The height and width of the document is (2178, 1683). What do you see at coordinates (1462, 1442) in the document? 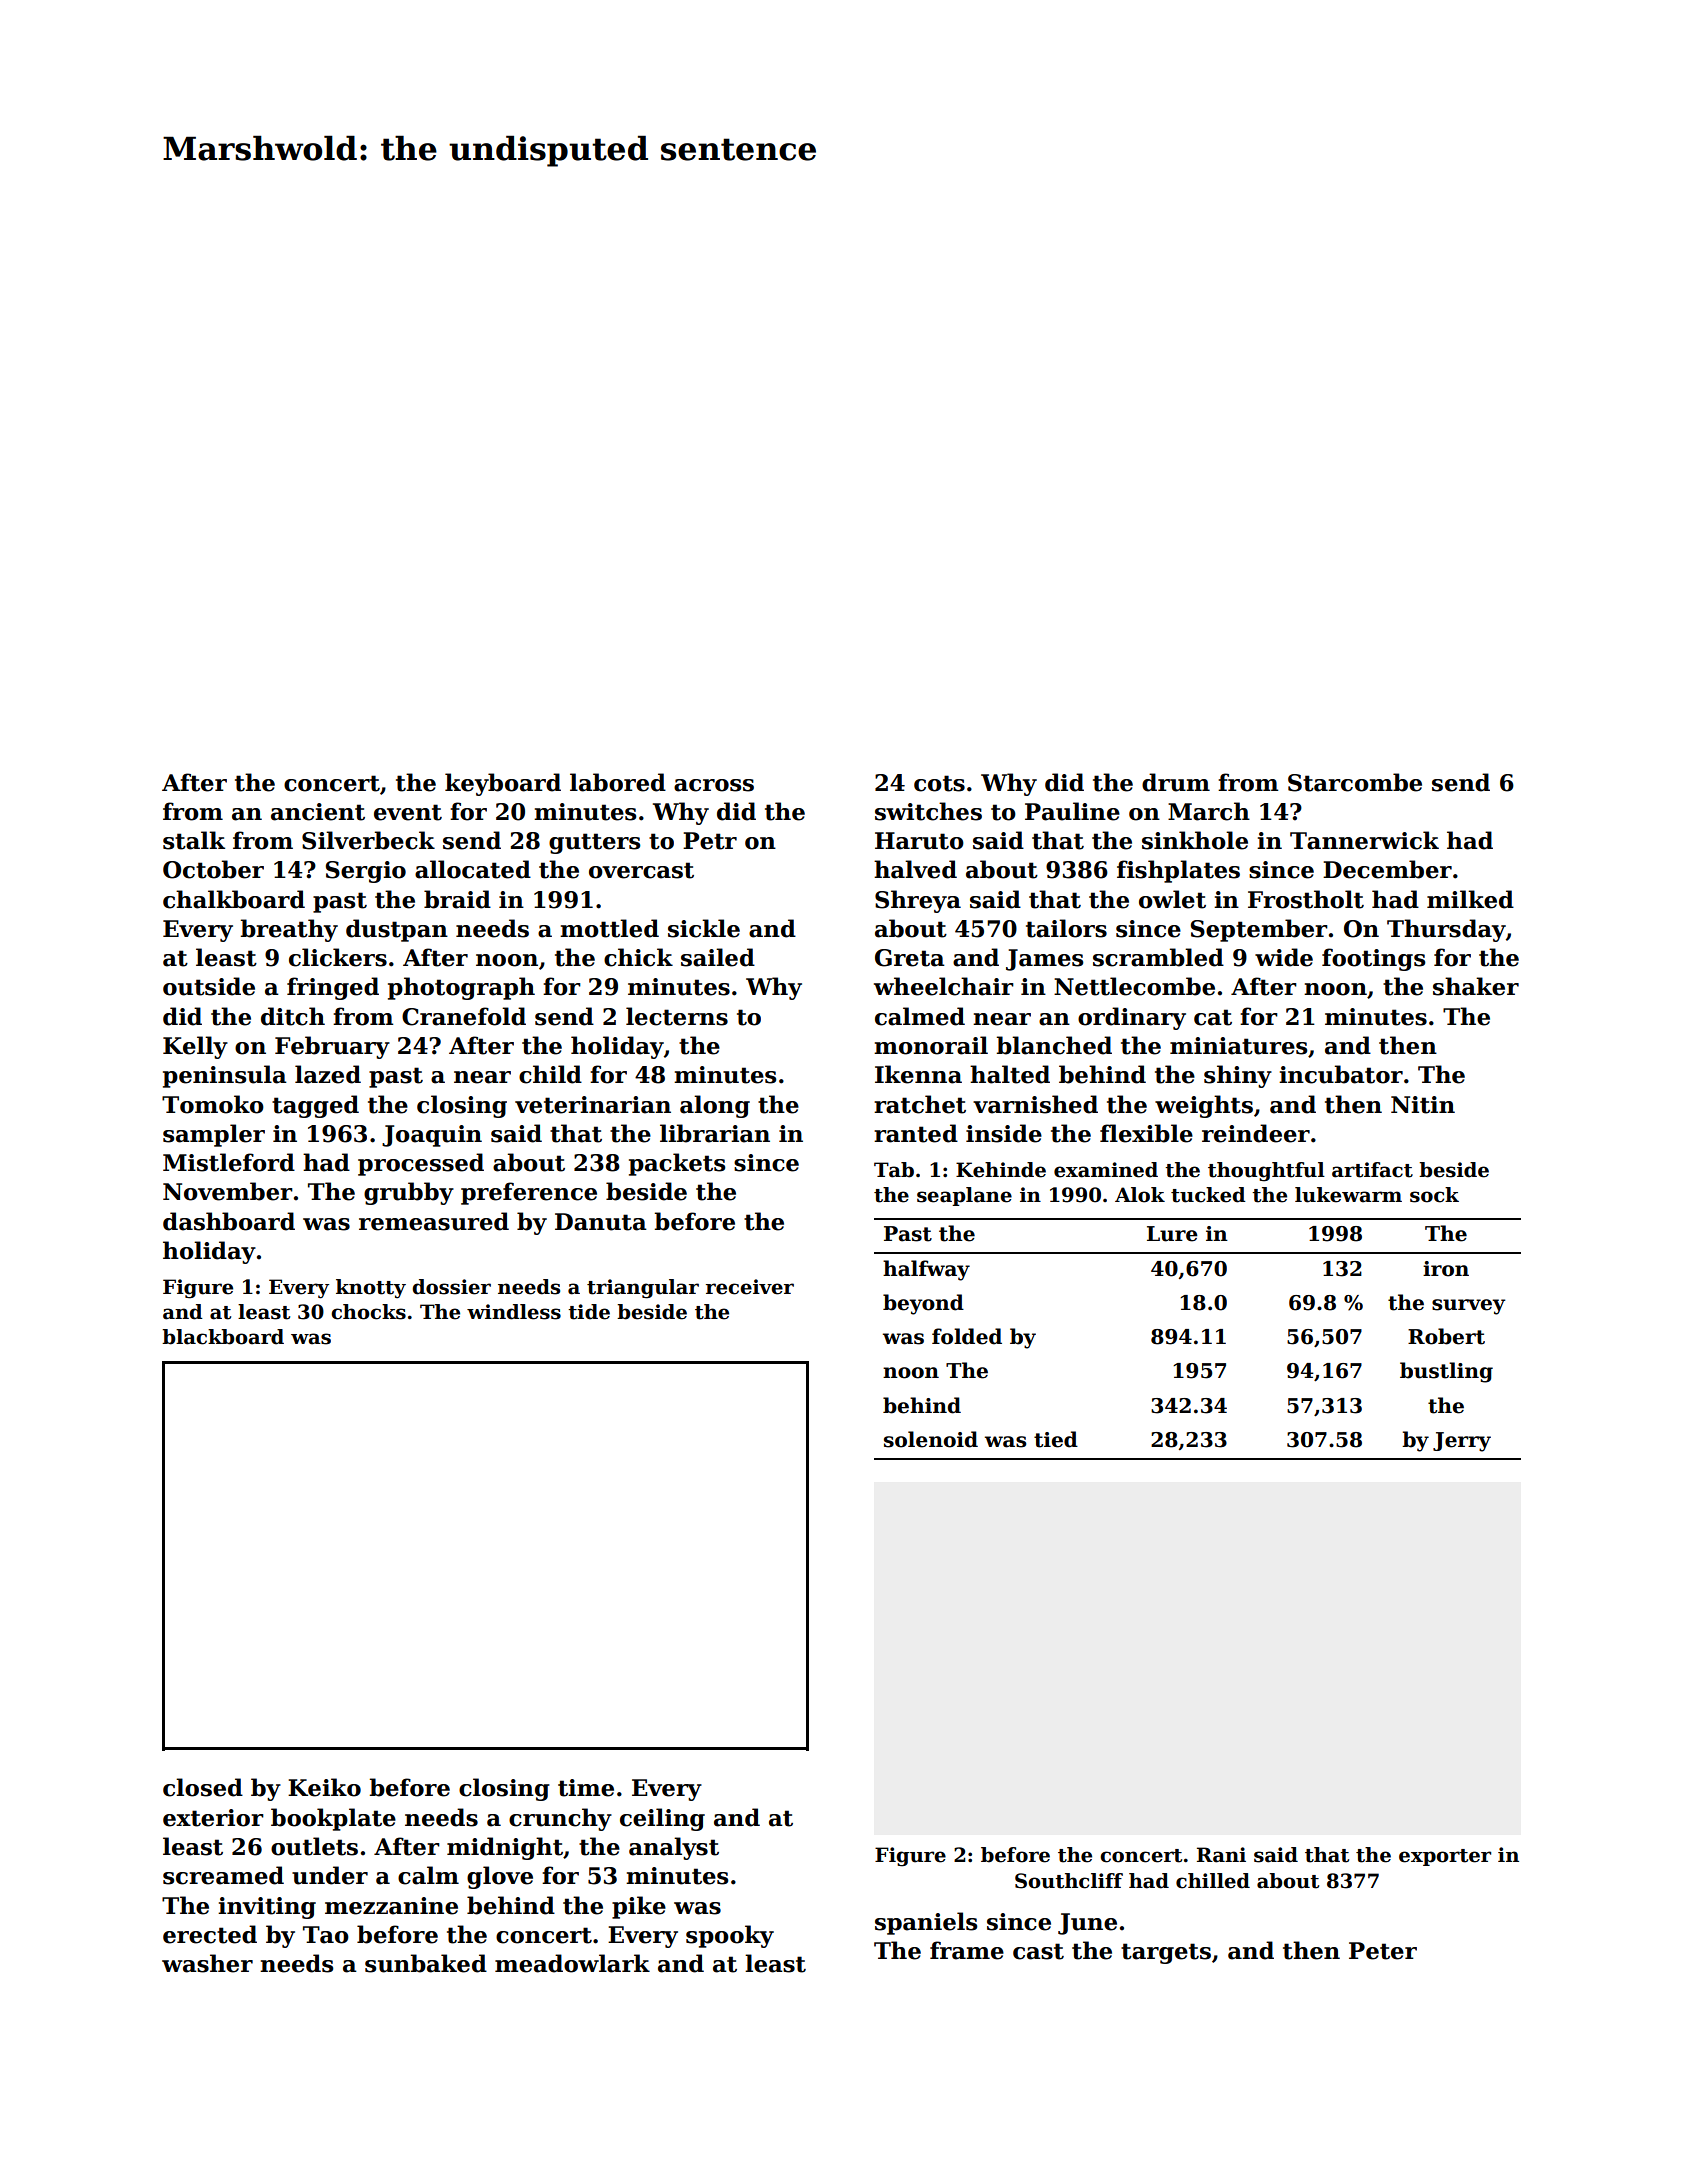
I see `Jerry` at bounding box center [1462, 1442].
